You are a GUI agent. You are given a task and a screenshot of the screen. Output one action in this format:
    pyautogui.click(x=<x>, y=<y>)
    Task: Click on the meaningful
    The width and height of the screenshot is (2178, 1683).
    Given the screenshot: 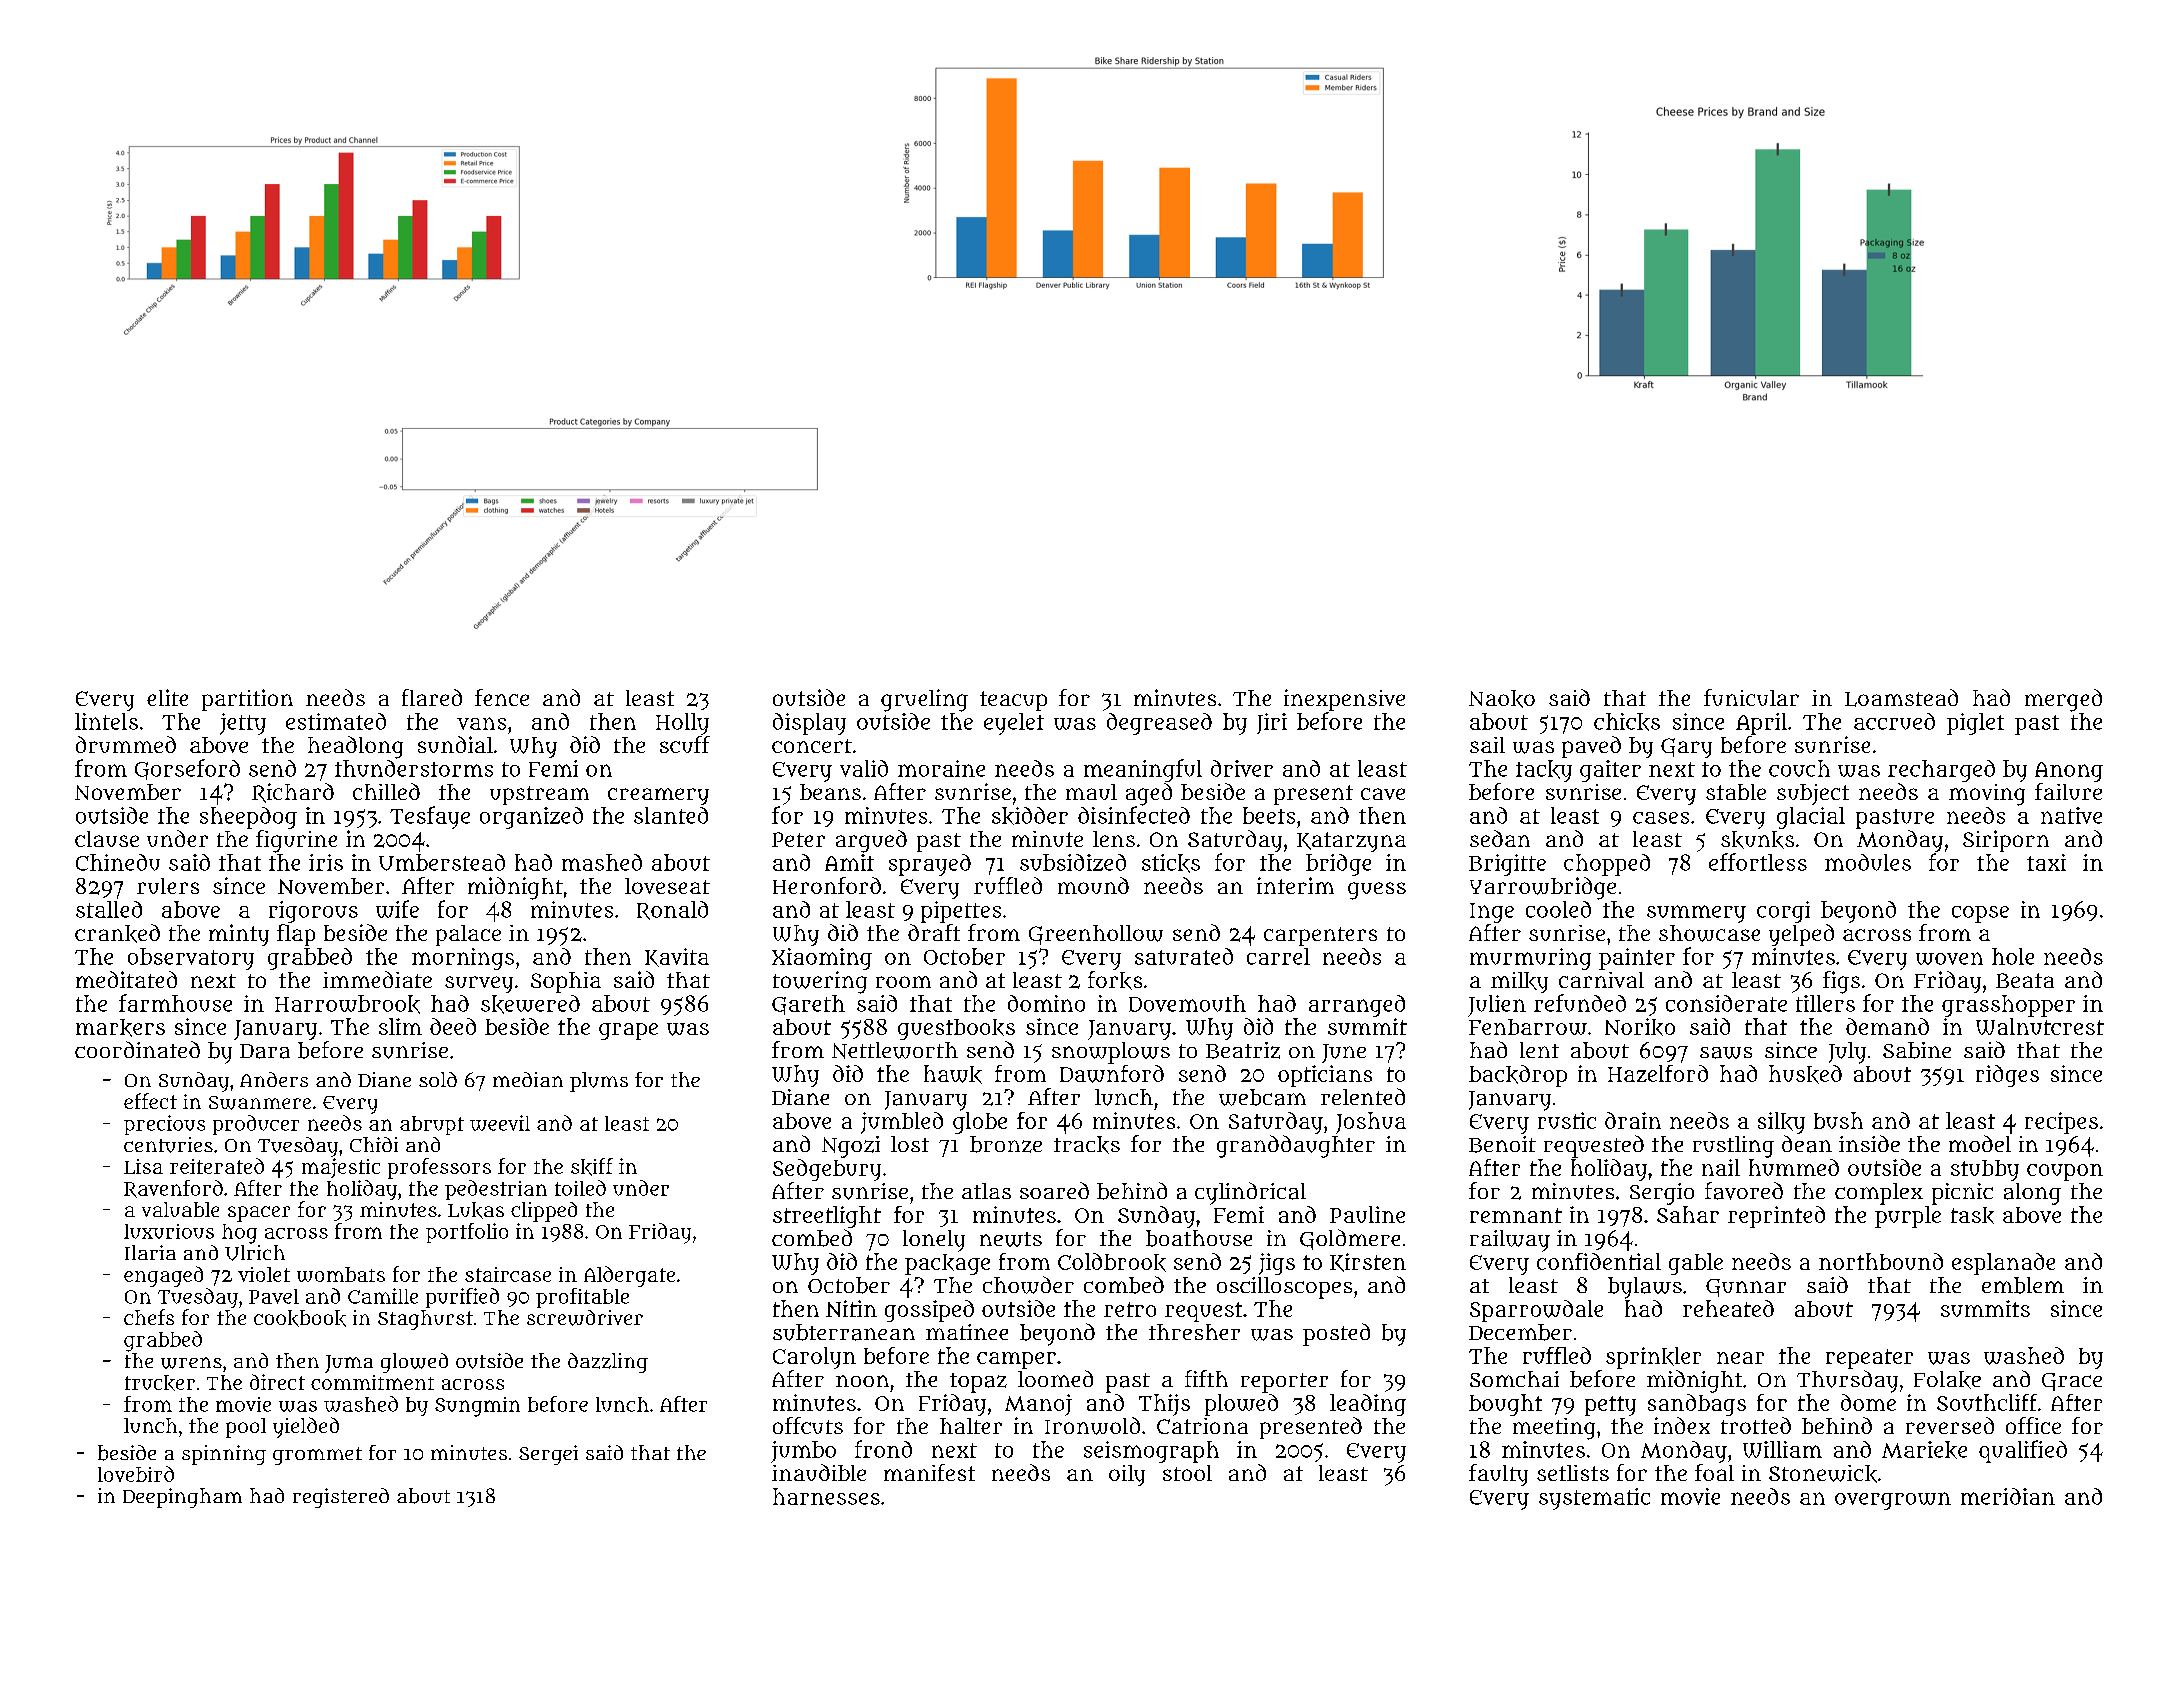 What is the action you would take?
    pyautogui.click(x=1143, y=770)
